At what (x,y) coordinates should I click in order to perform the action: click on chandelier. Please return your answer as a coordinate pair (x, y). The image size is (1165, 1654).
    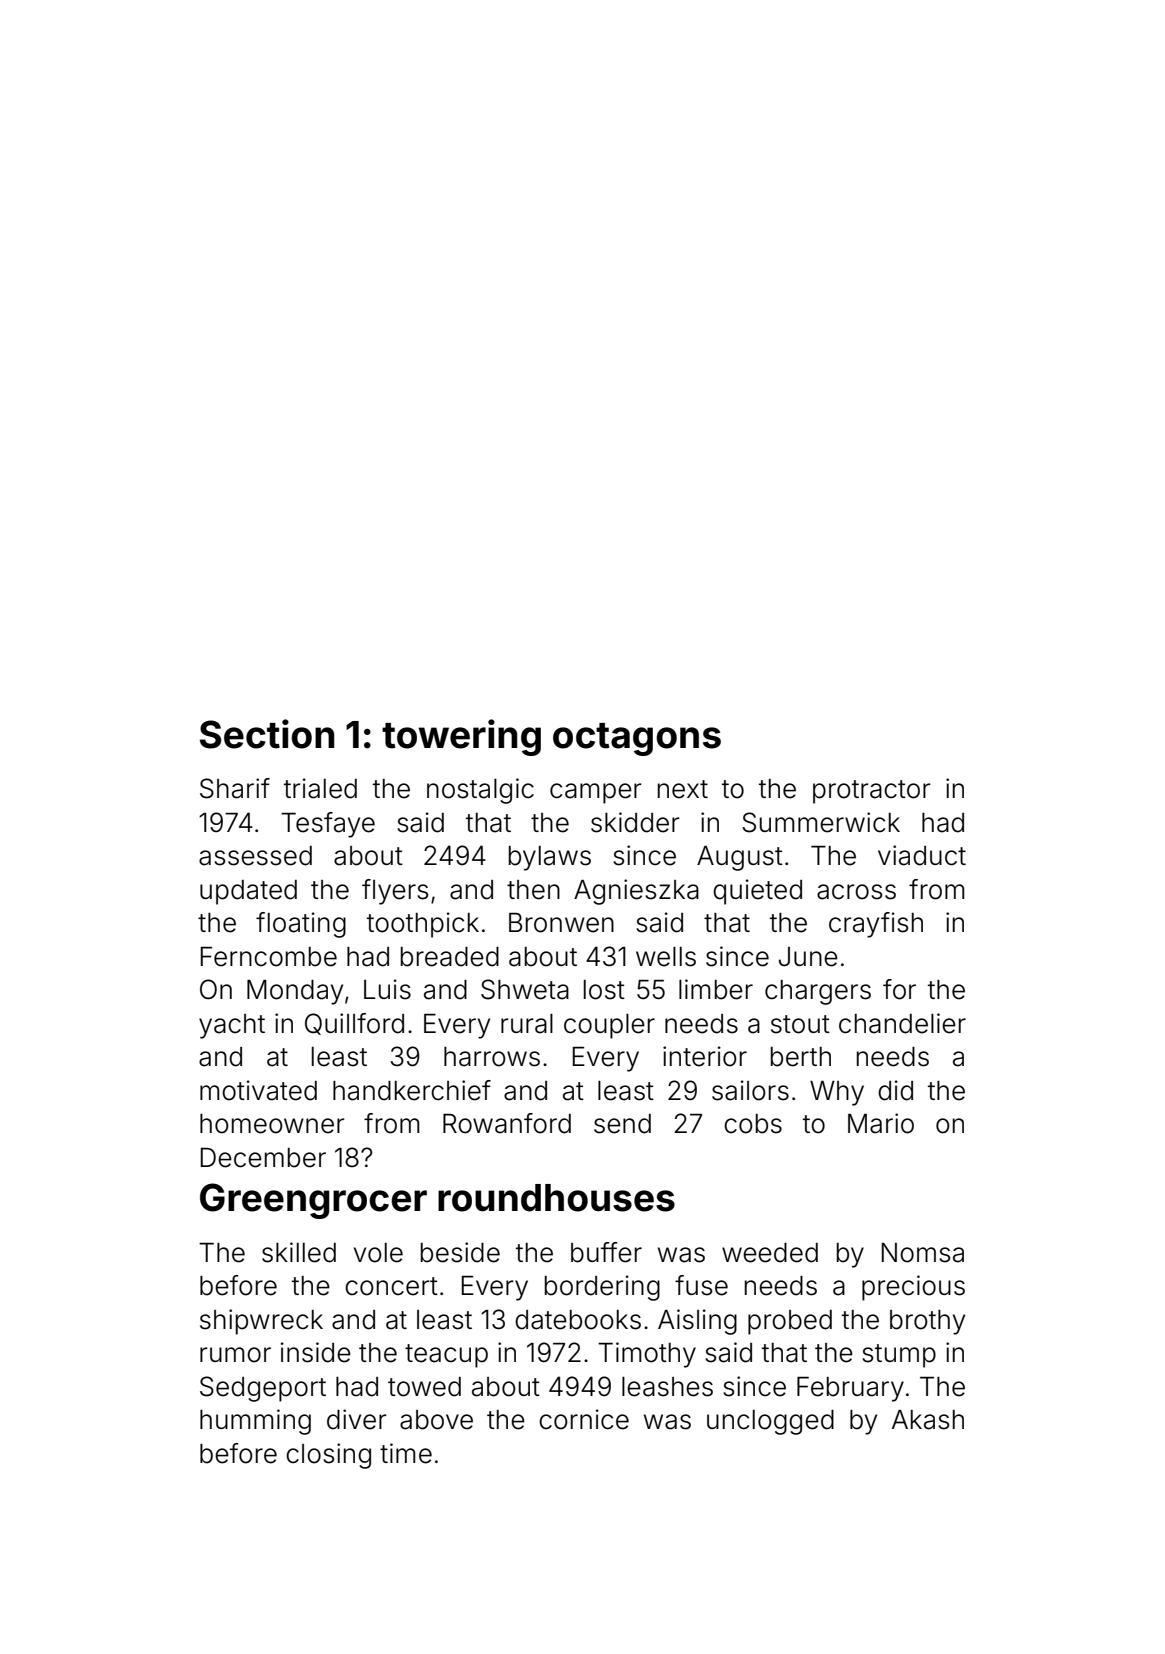
    Looking at the image, I should click on (902, 1023).
